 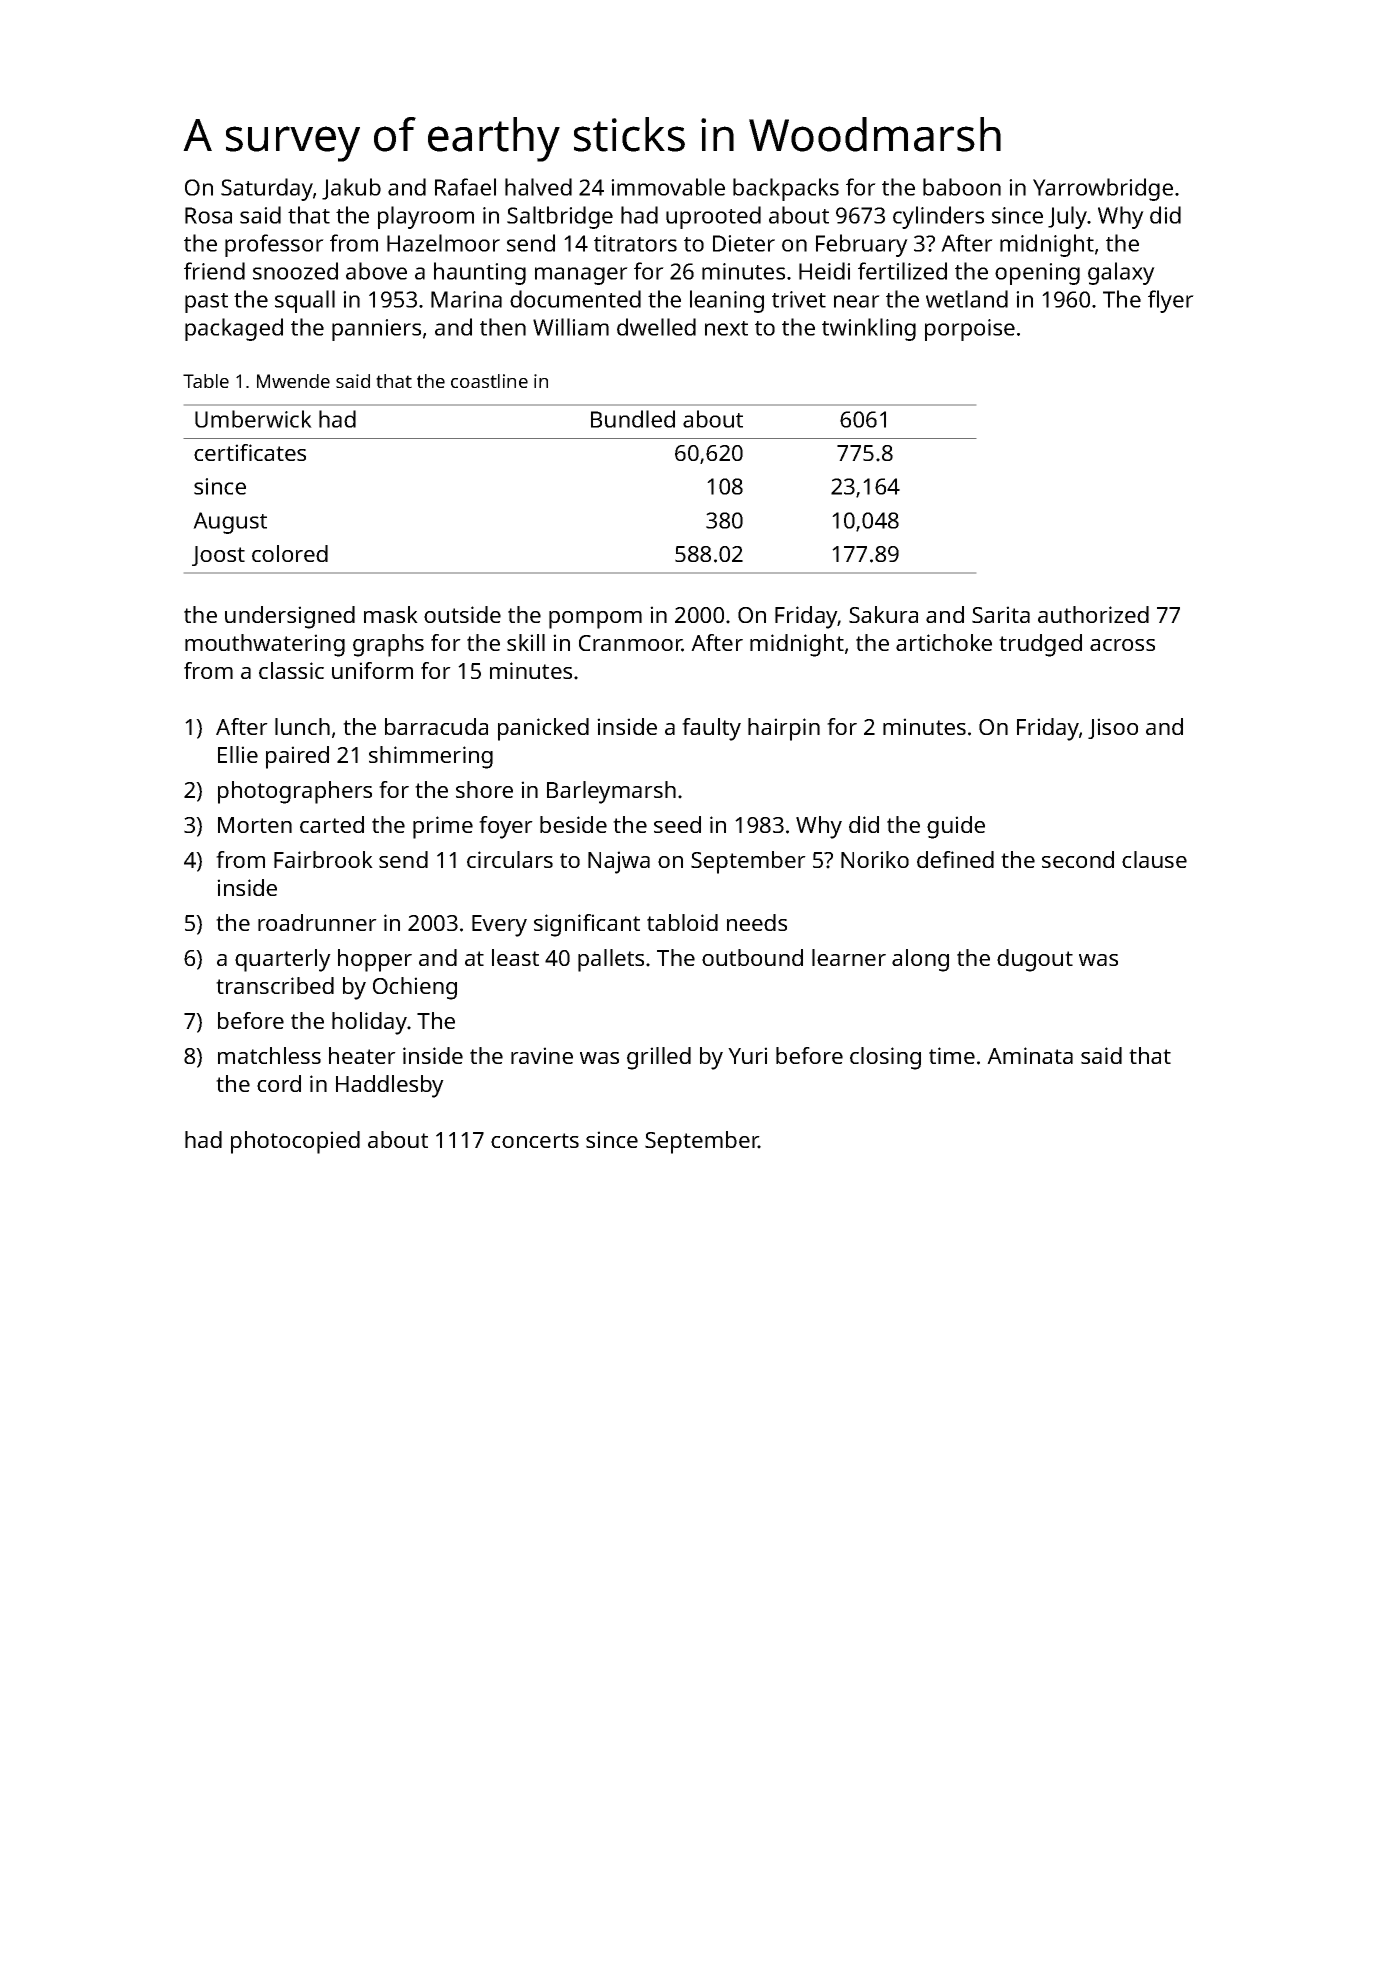 I want to click on seed, so click(x=677, y=824).
